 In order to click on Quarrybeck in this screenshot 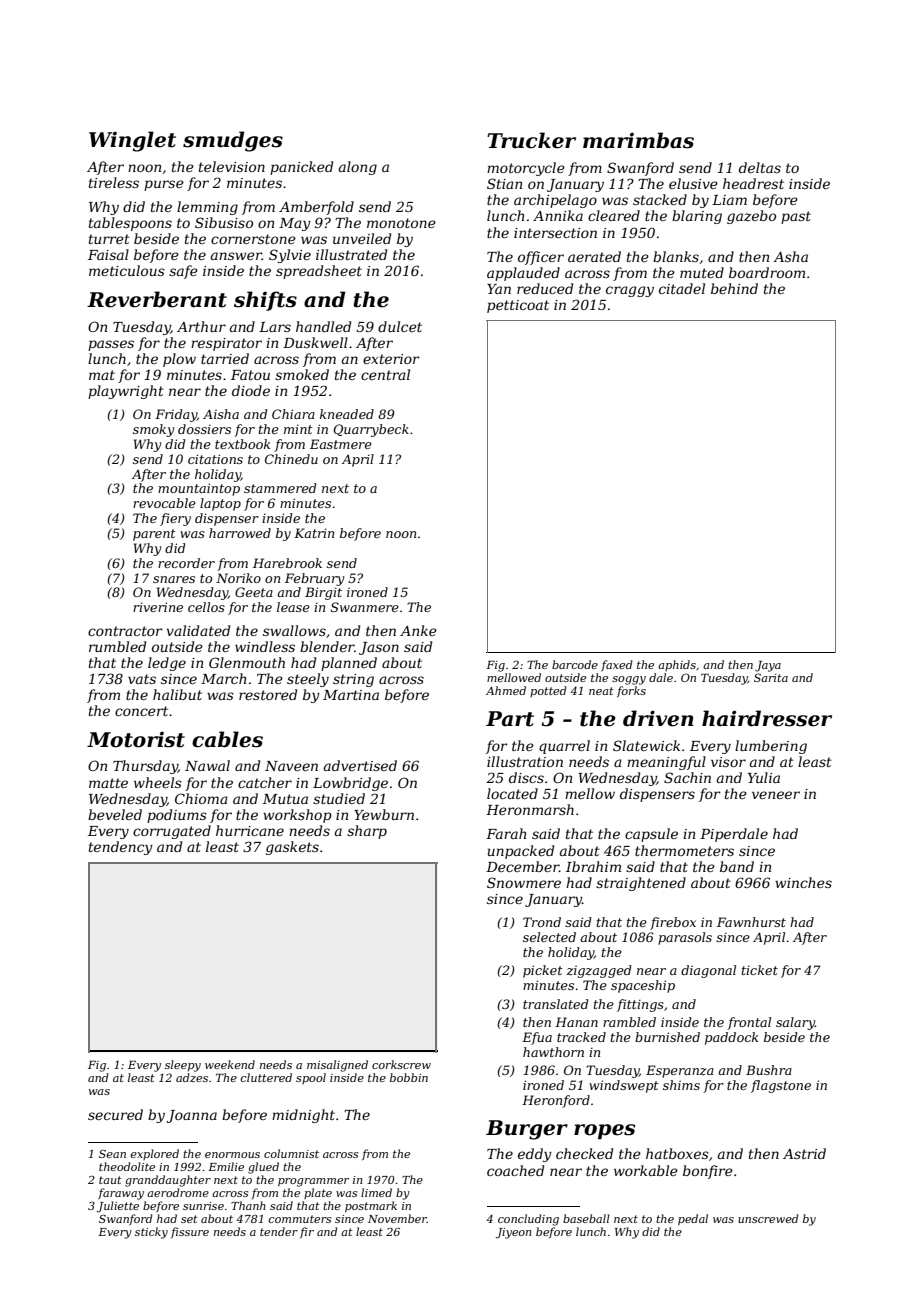, I will do `click(371, 430)`.
